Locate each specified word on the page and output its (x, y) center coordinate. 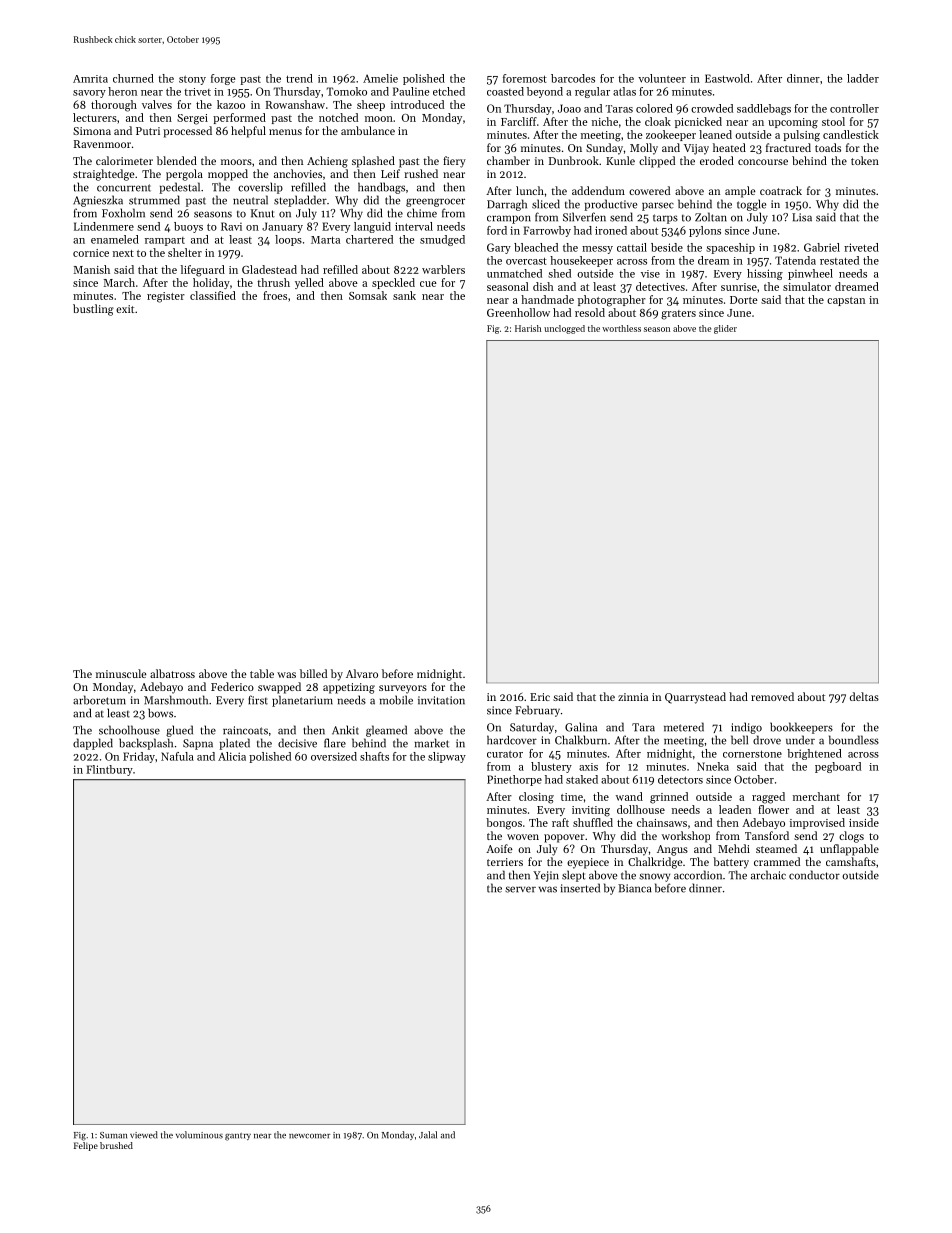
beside (667, 247)
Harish (528, 328)
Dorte (744, 300)
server (520, 889)
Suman (113, 1135)
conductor (814, 875)
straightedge (104, 175)
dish (543, 286)
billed (313, 673)
